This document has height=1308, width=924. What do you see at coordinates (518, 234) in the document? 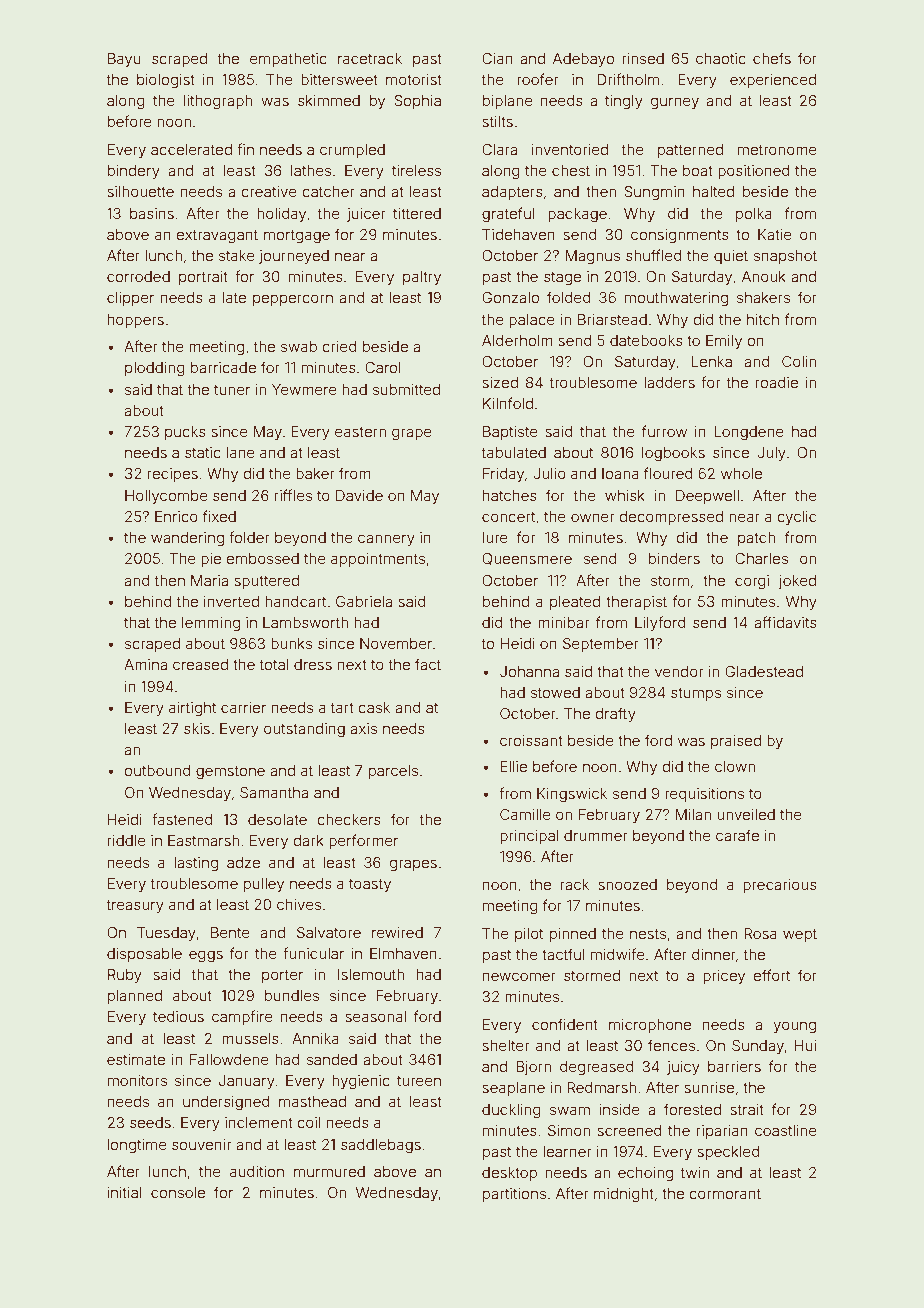
I see `Tidehaven` at bounding box center [518, 234].
